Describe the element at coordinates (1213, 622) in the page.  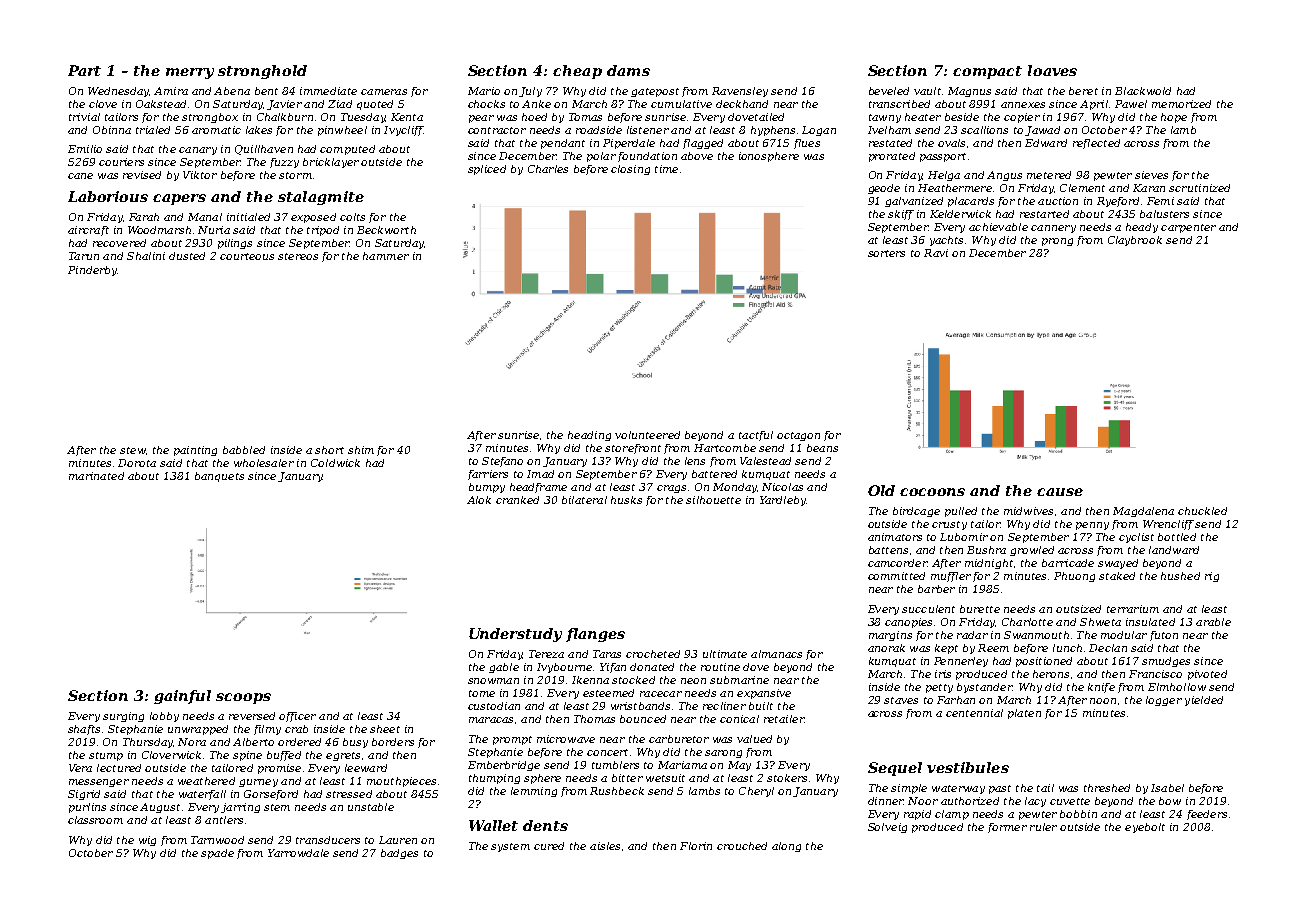
I see `arable` at that location.
